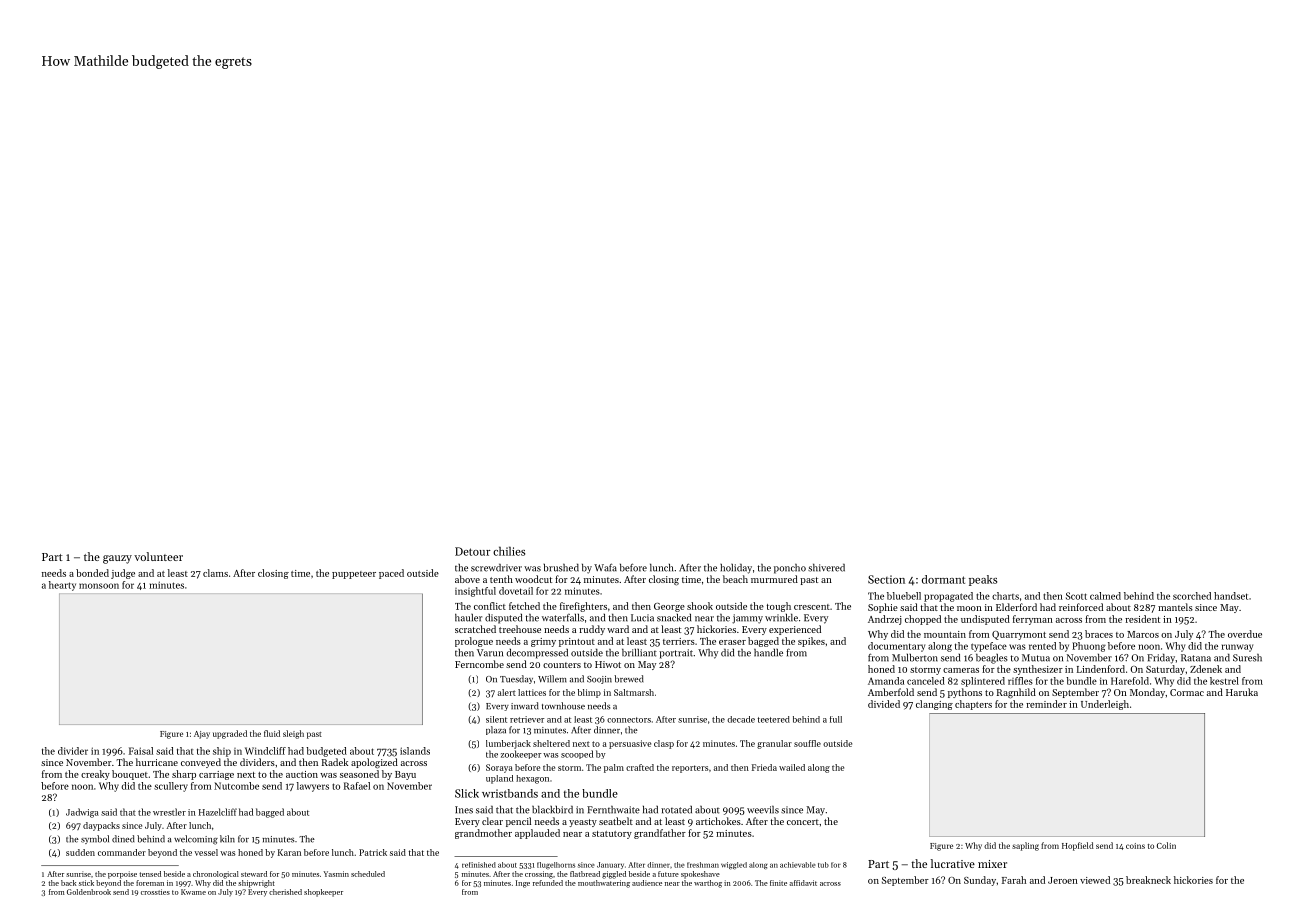  I want to click on kestrel, so click(1224, 681).
